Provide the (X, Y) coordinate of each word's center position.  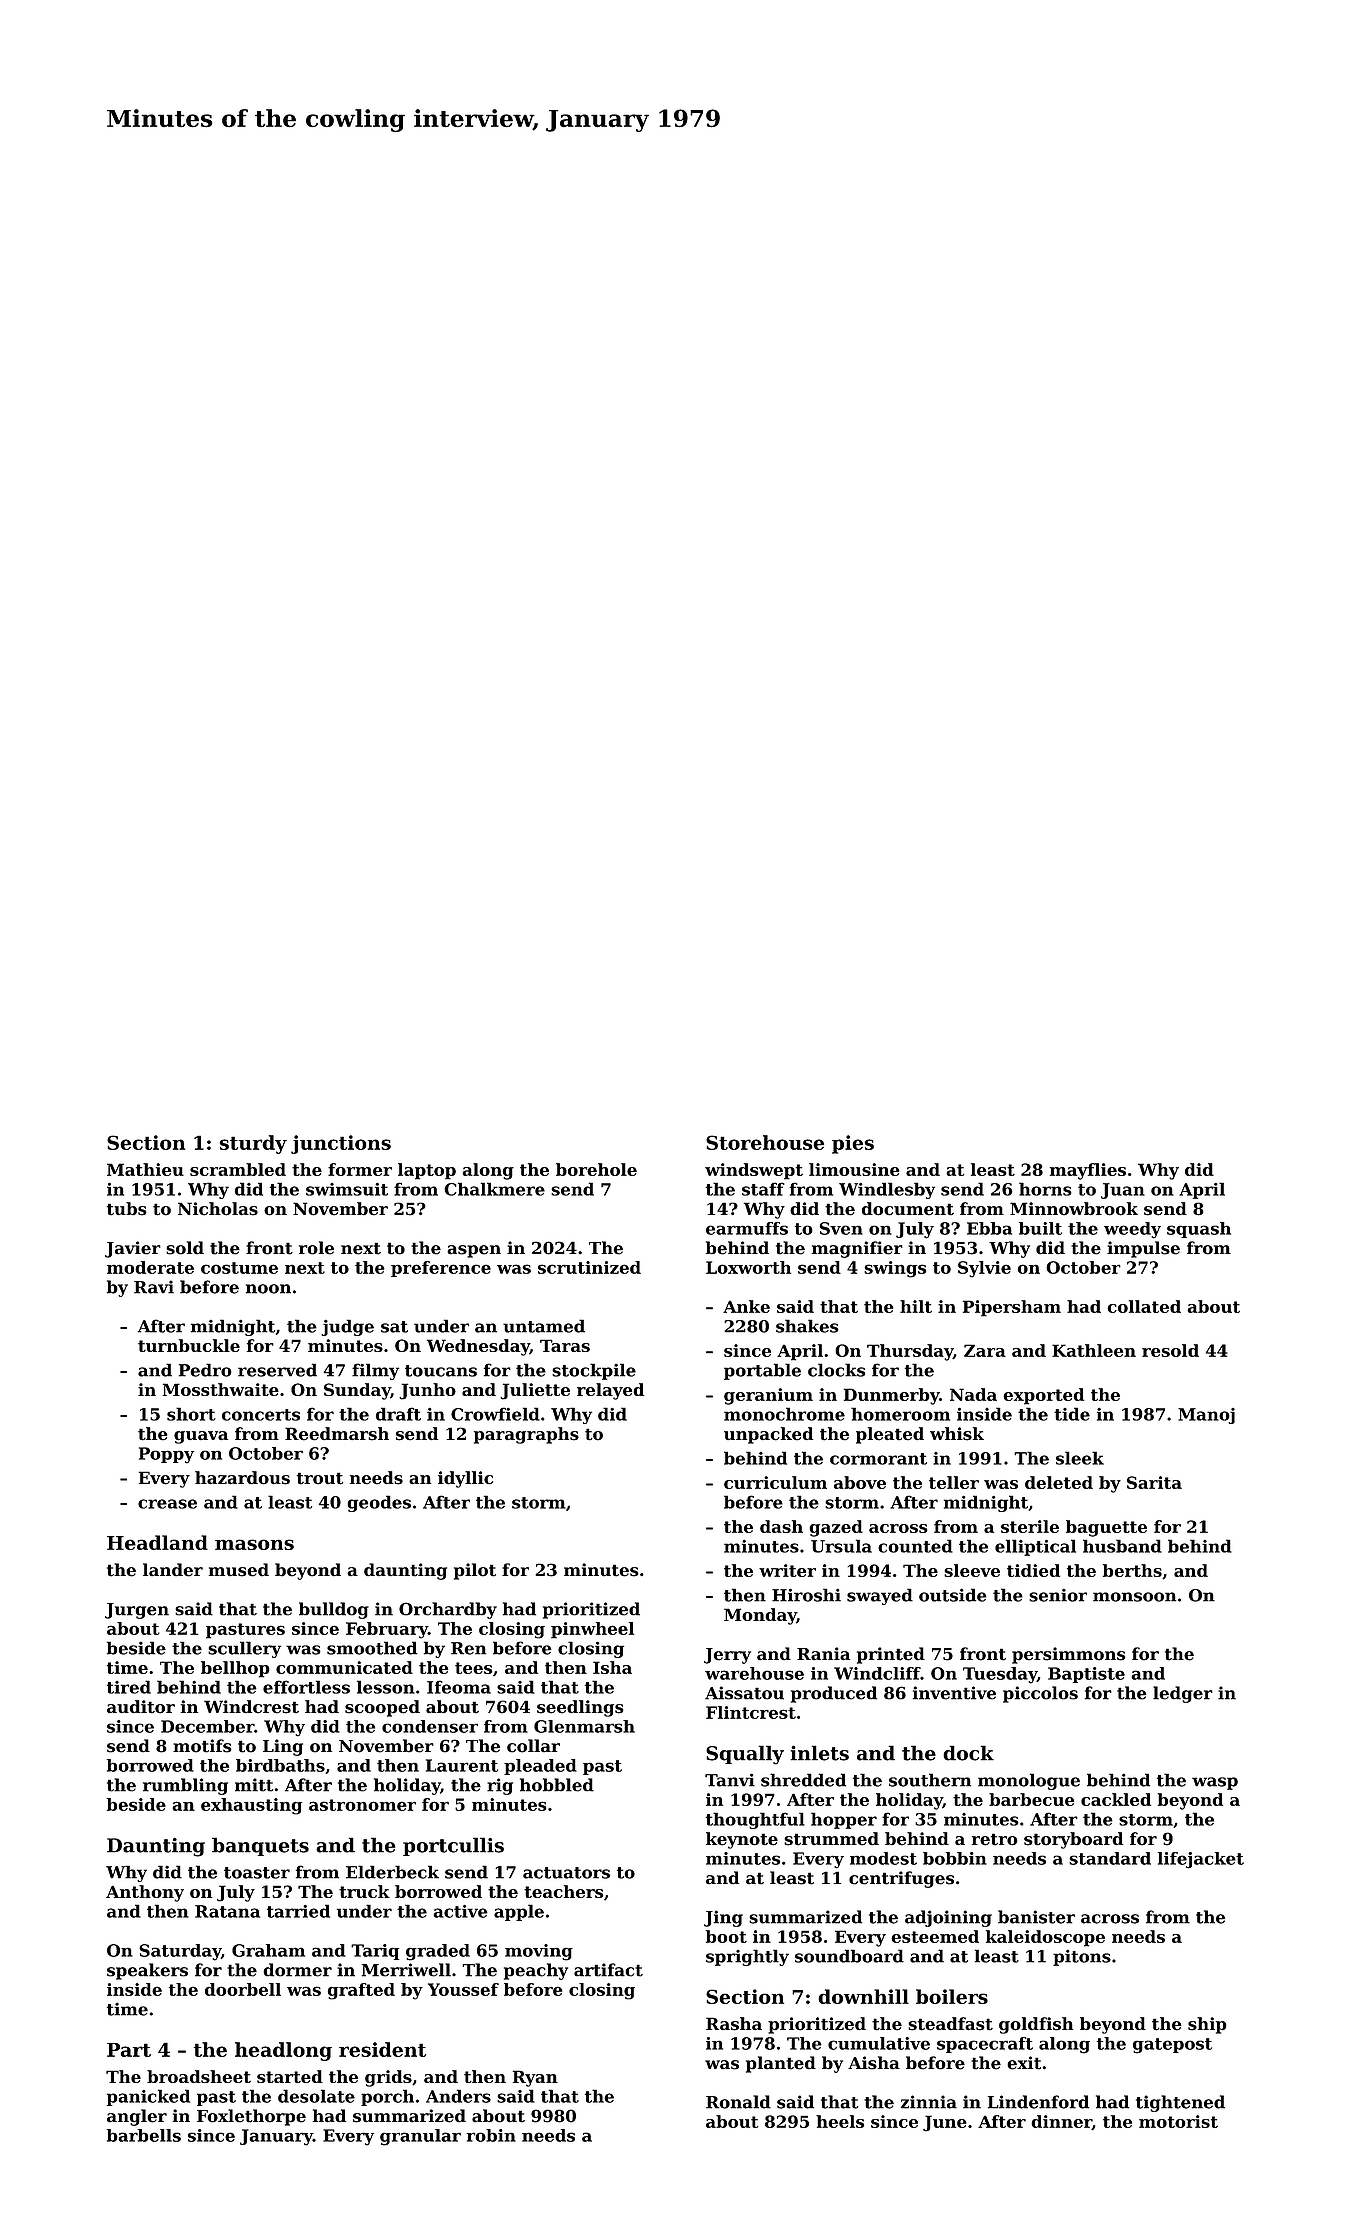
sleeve (972, 1570)
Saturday (180, 1952)
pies (853, 1144)
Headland (157, 1542)
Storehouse (765, 1142)
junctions (341, 1144)
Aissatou (744, 1693)
